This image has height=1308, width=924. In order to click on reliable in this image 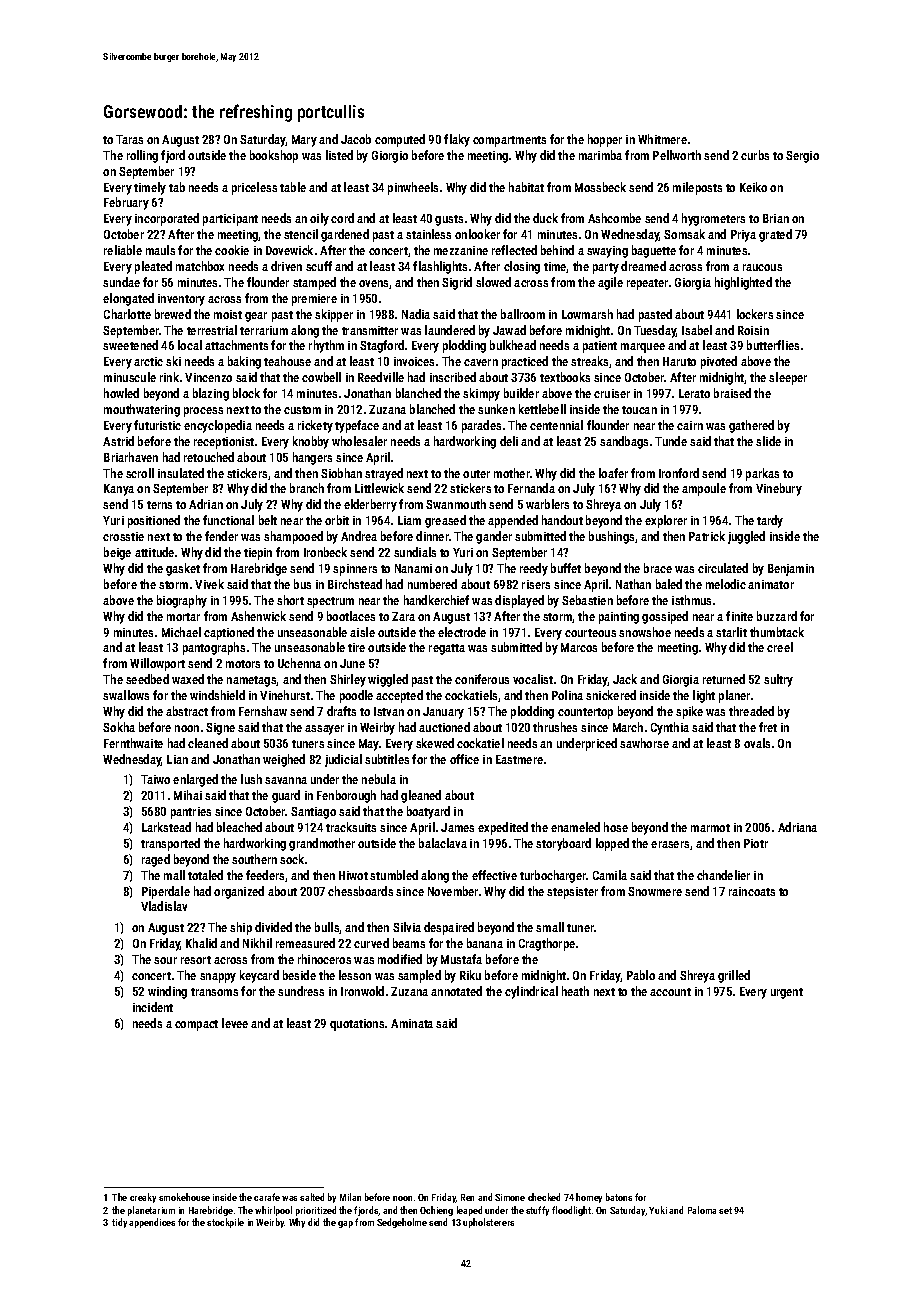, I will do `click(123, 250)`.
